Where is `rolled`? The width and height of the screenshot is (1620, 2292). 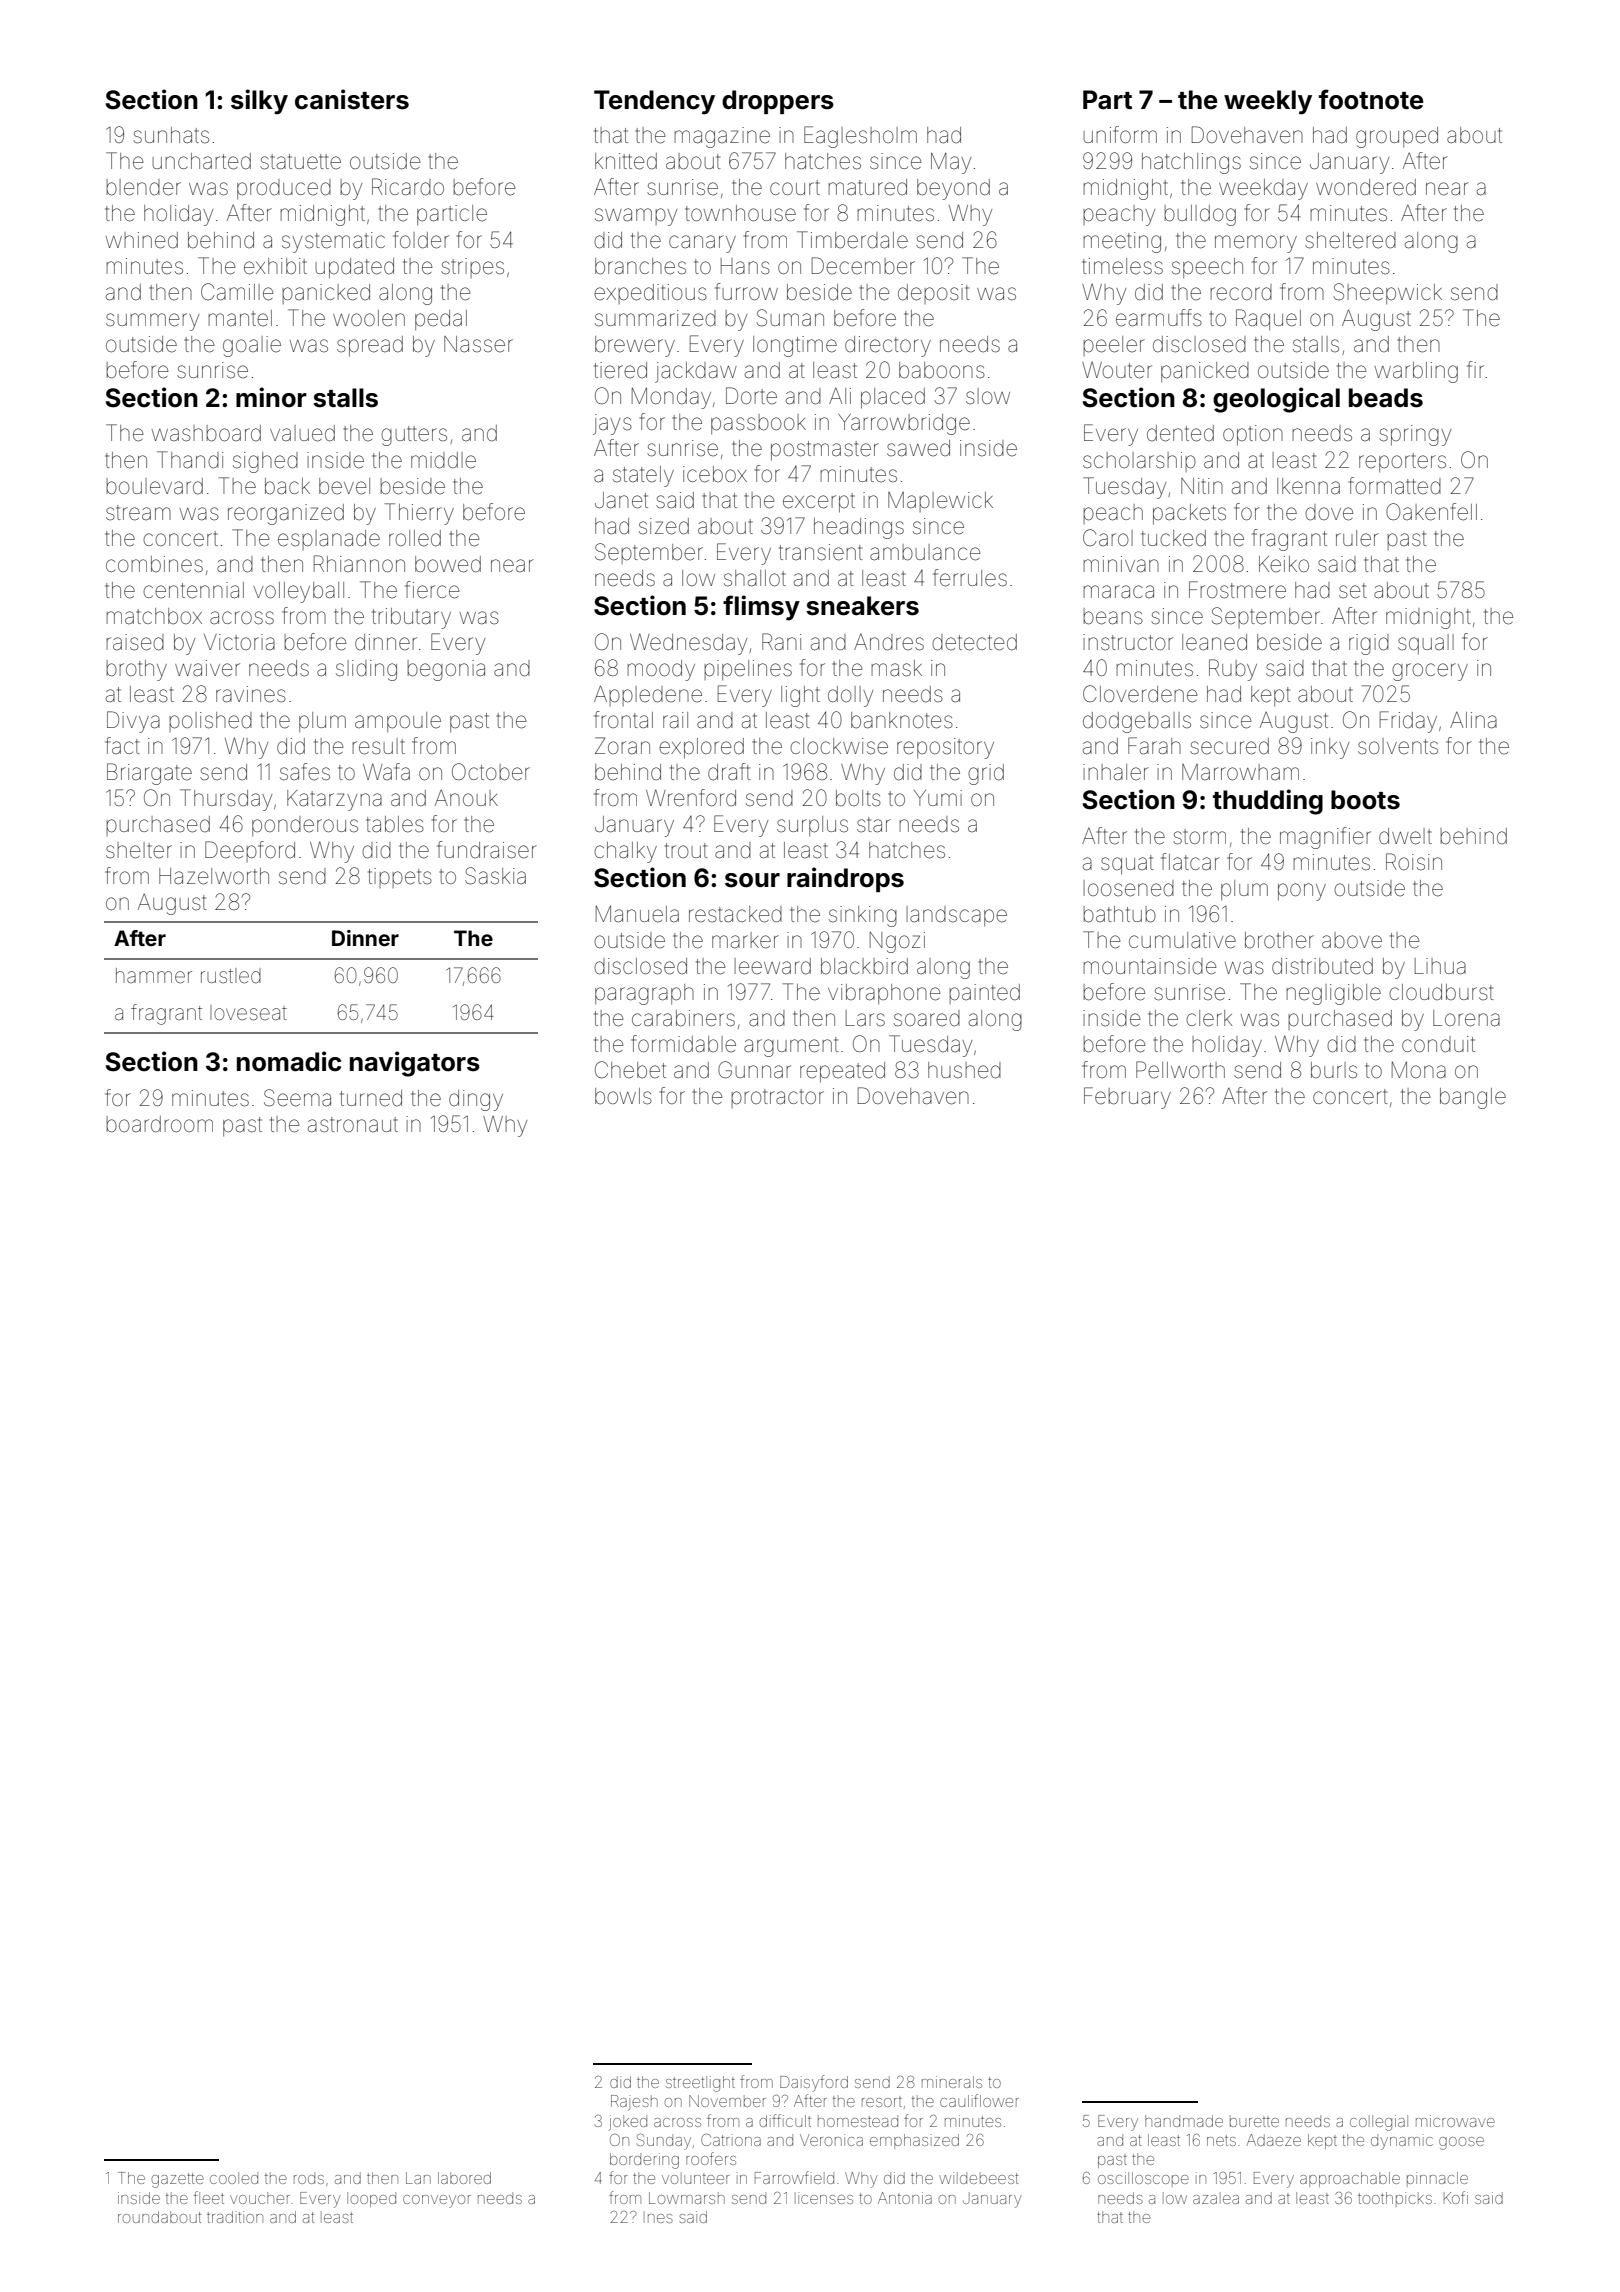 rolled is located at coordinates (415, 538).
